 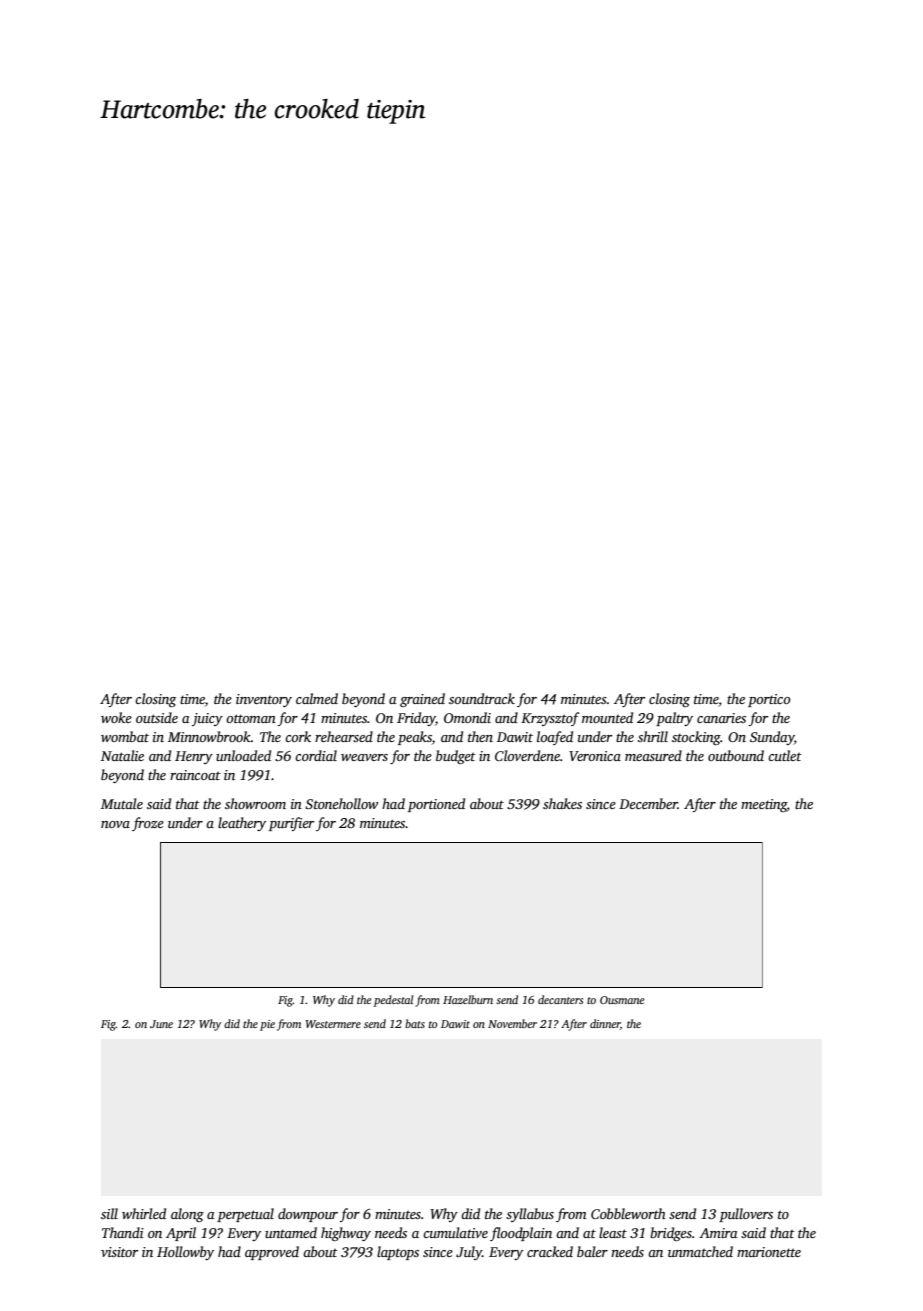 What do you see at coordinates (422, 700) in the image?
I see `grained` at bounding box center [422, 700].
